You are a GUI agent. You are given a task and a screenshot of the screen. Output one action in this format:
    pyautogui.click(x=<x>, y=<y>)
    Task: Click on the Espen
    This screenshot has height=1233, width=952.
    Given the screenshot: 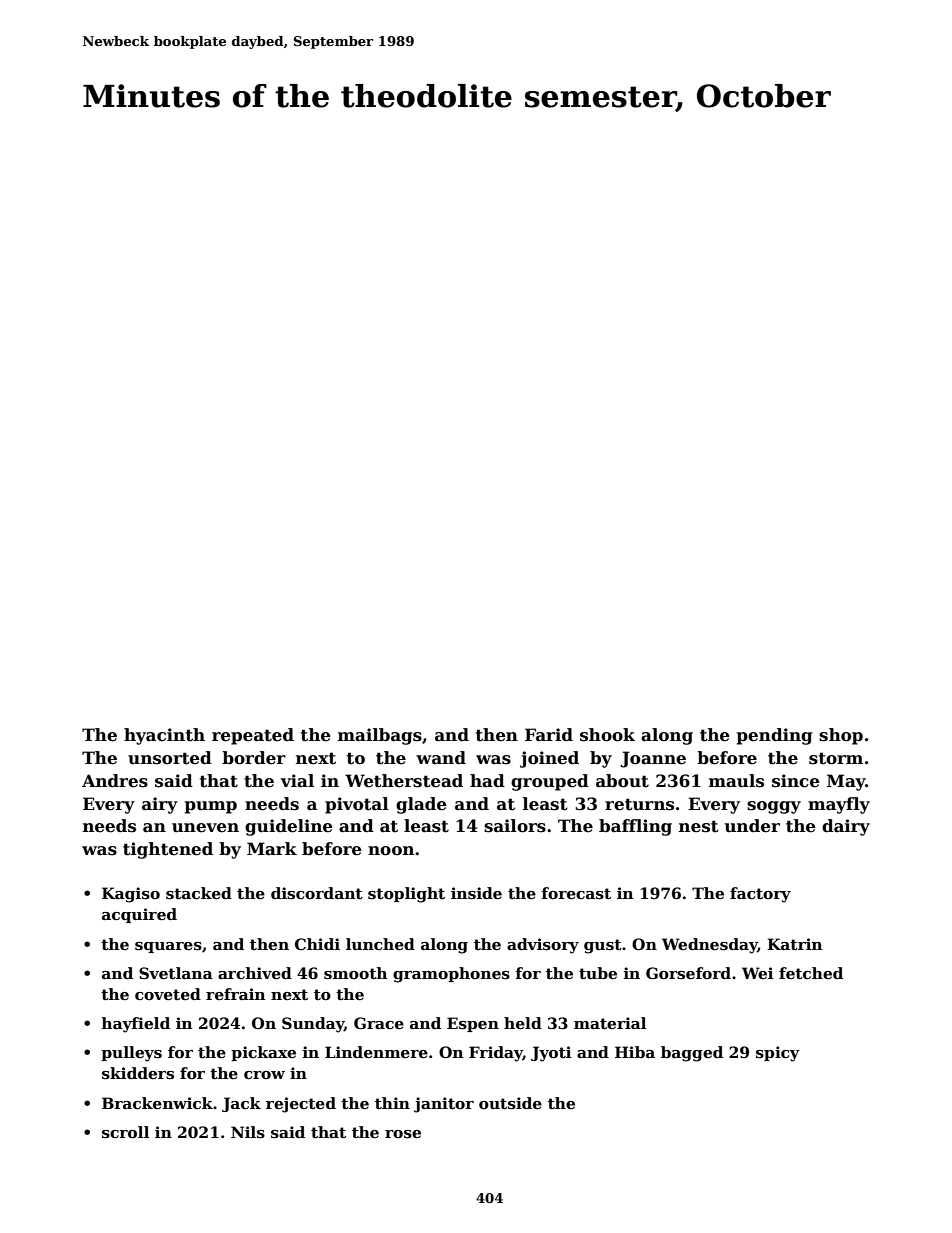 What is the action you would take?
    pyautogui.click(x=473, y=1024)
